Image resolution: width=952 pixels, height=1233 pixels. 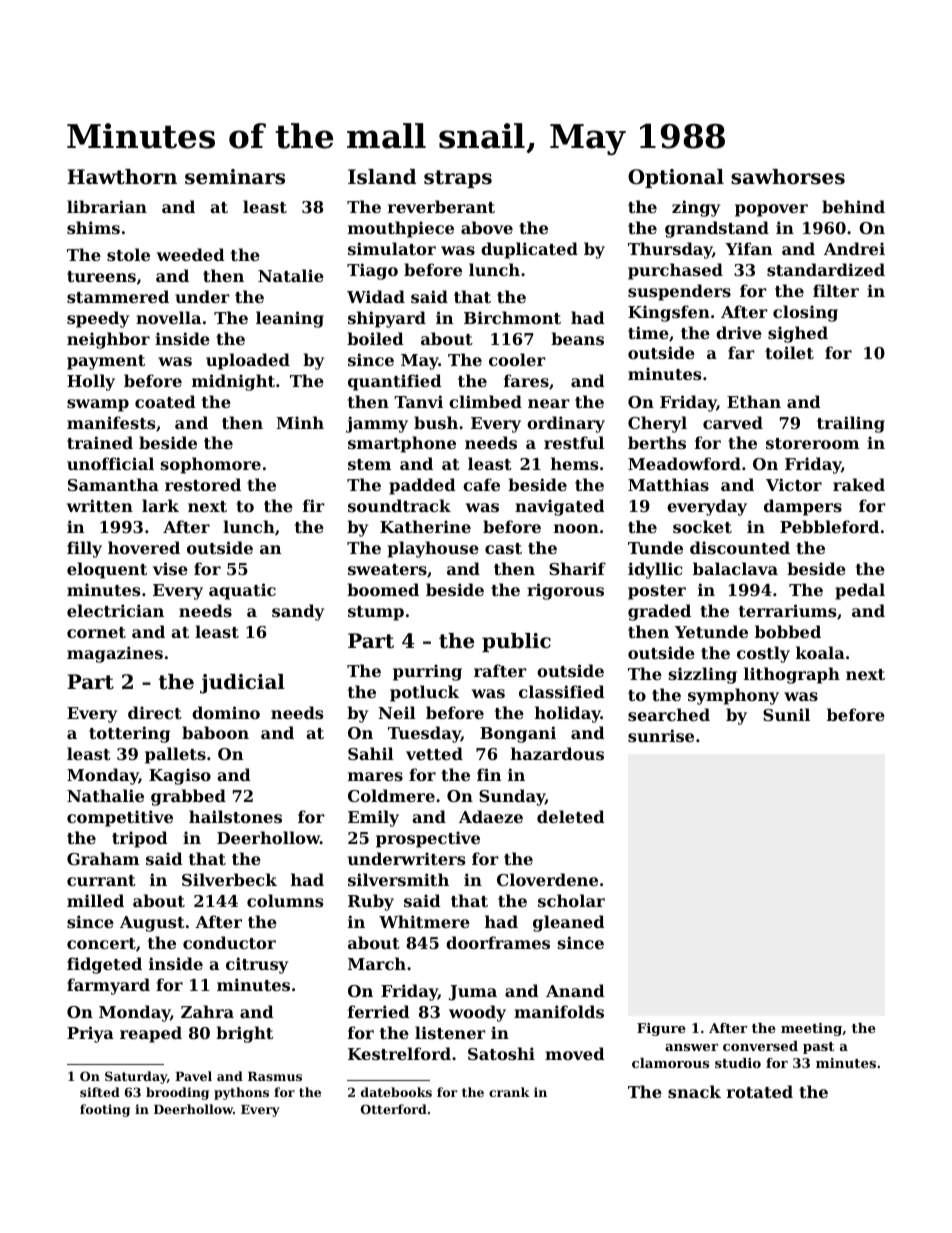 I want to click on toilet, so click(x=789, y=352).
